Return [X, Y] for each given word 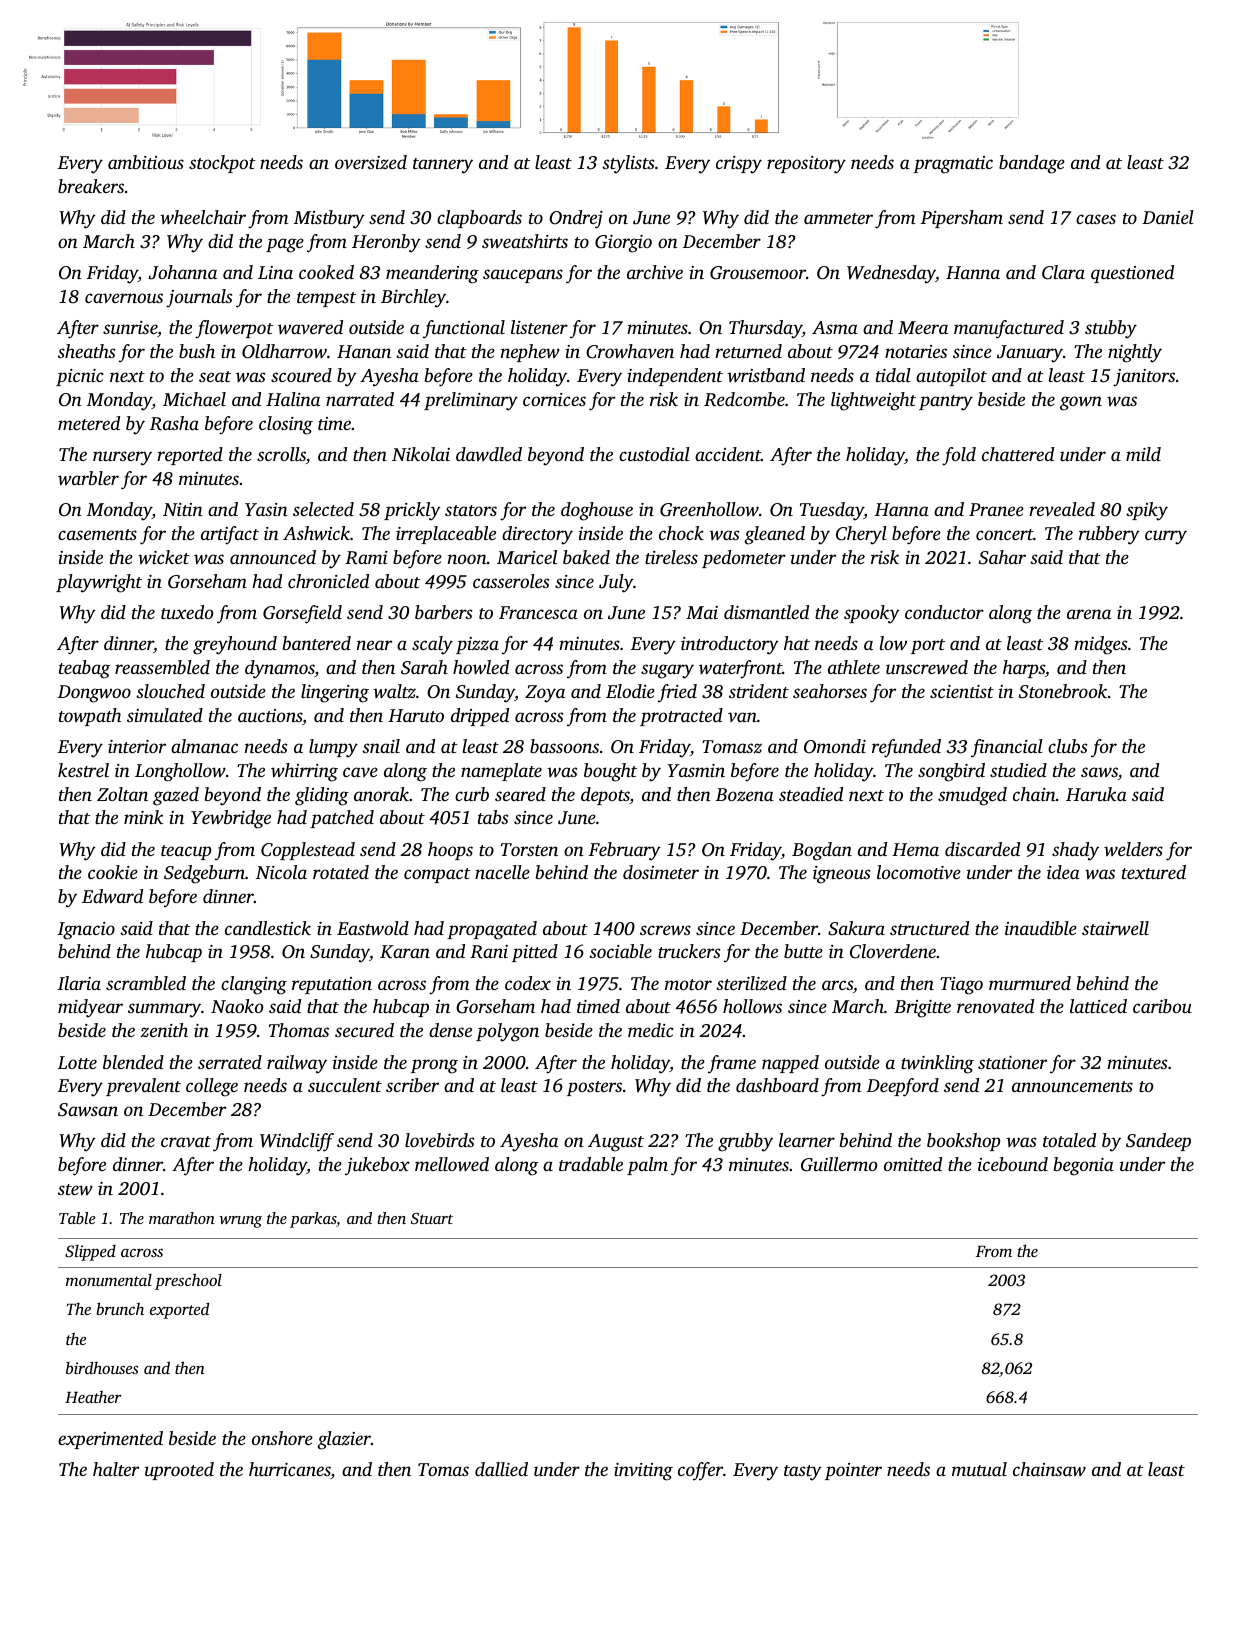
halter [116, 1469]
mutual [979, 1469]
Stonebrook [1063, 691]
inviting [643, 1472]
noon [467, 559]
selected [323, 509]
